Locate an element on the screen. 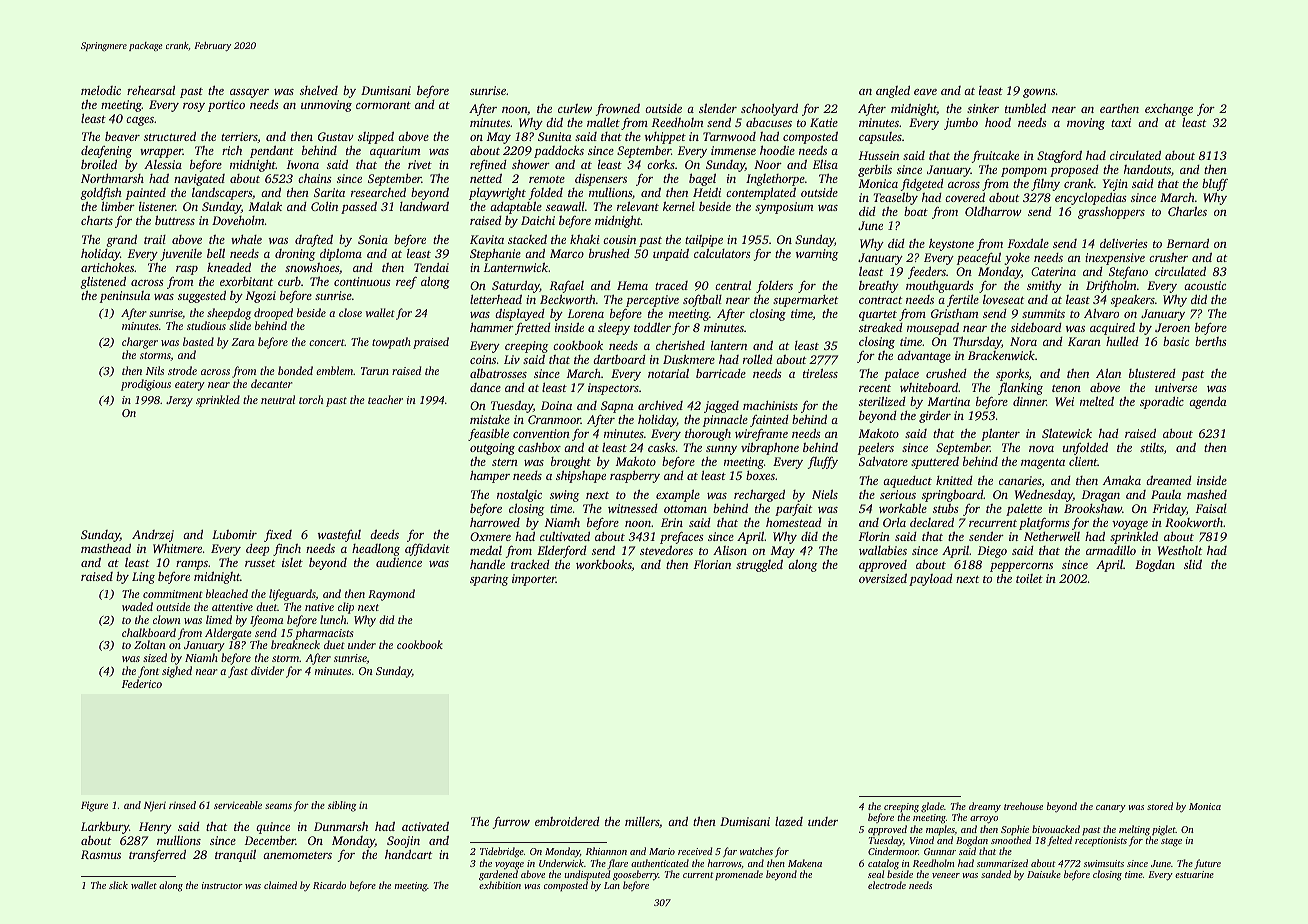  Ricardo is located at coordinates (329, 885).
